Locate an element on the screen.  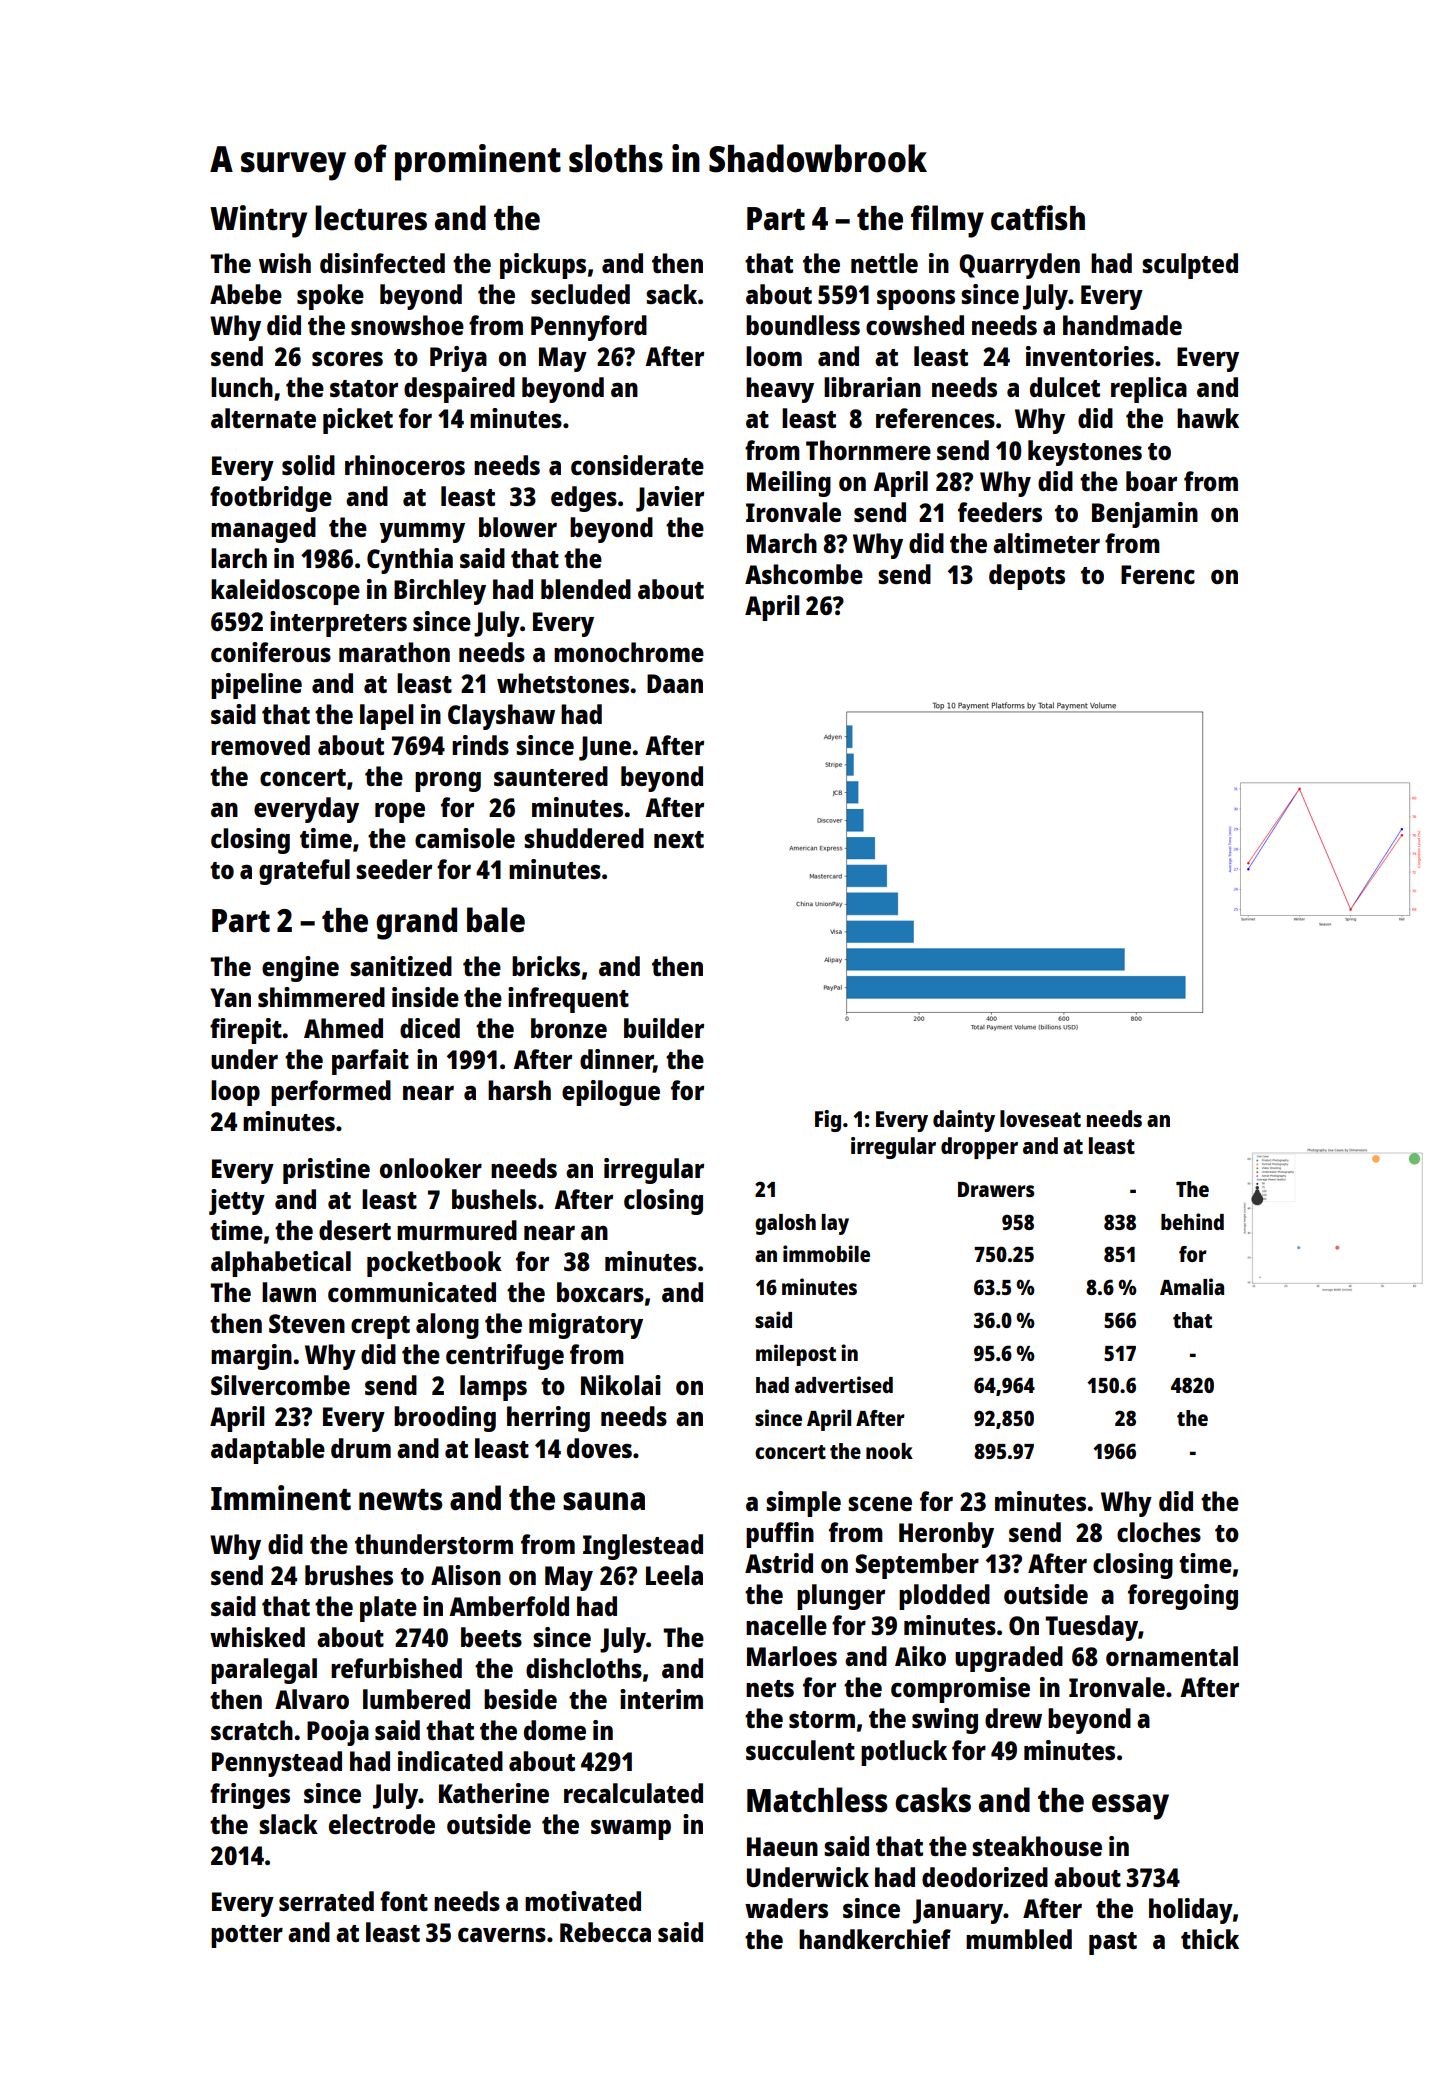
potter is located at coordinates (247, 1936).
